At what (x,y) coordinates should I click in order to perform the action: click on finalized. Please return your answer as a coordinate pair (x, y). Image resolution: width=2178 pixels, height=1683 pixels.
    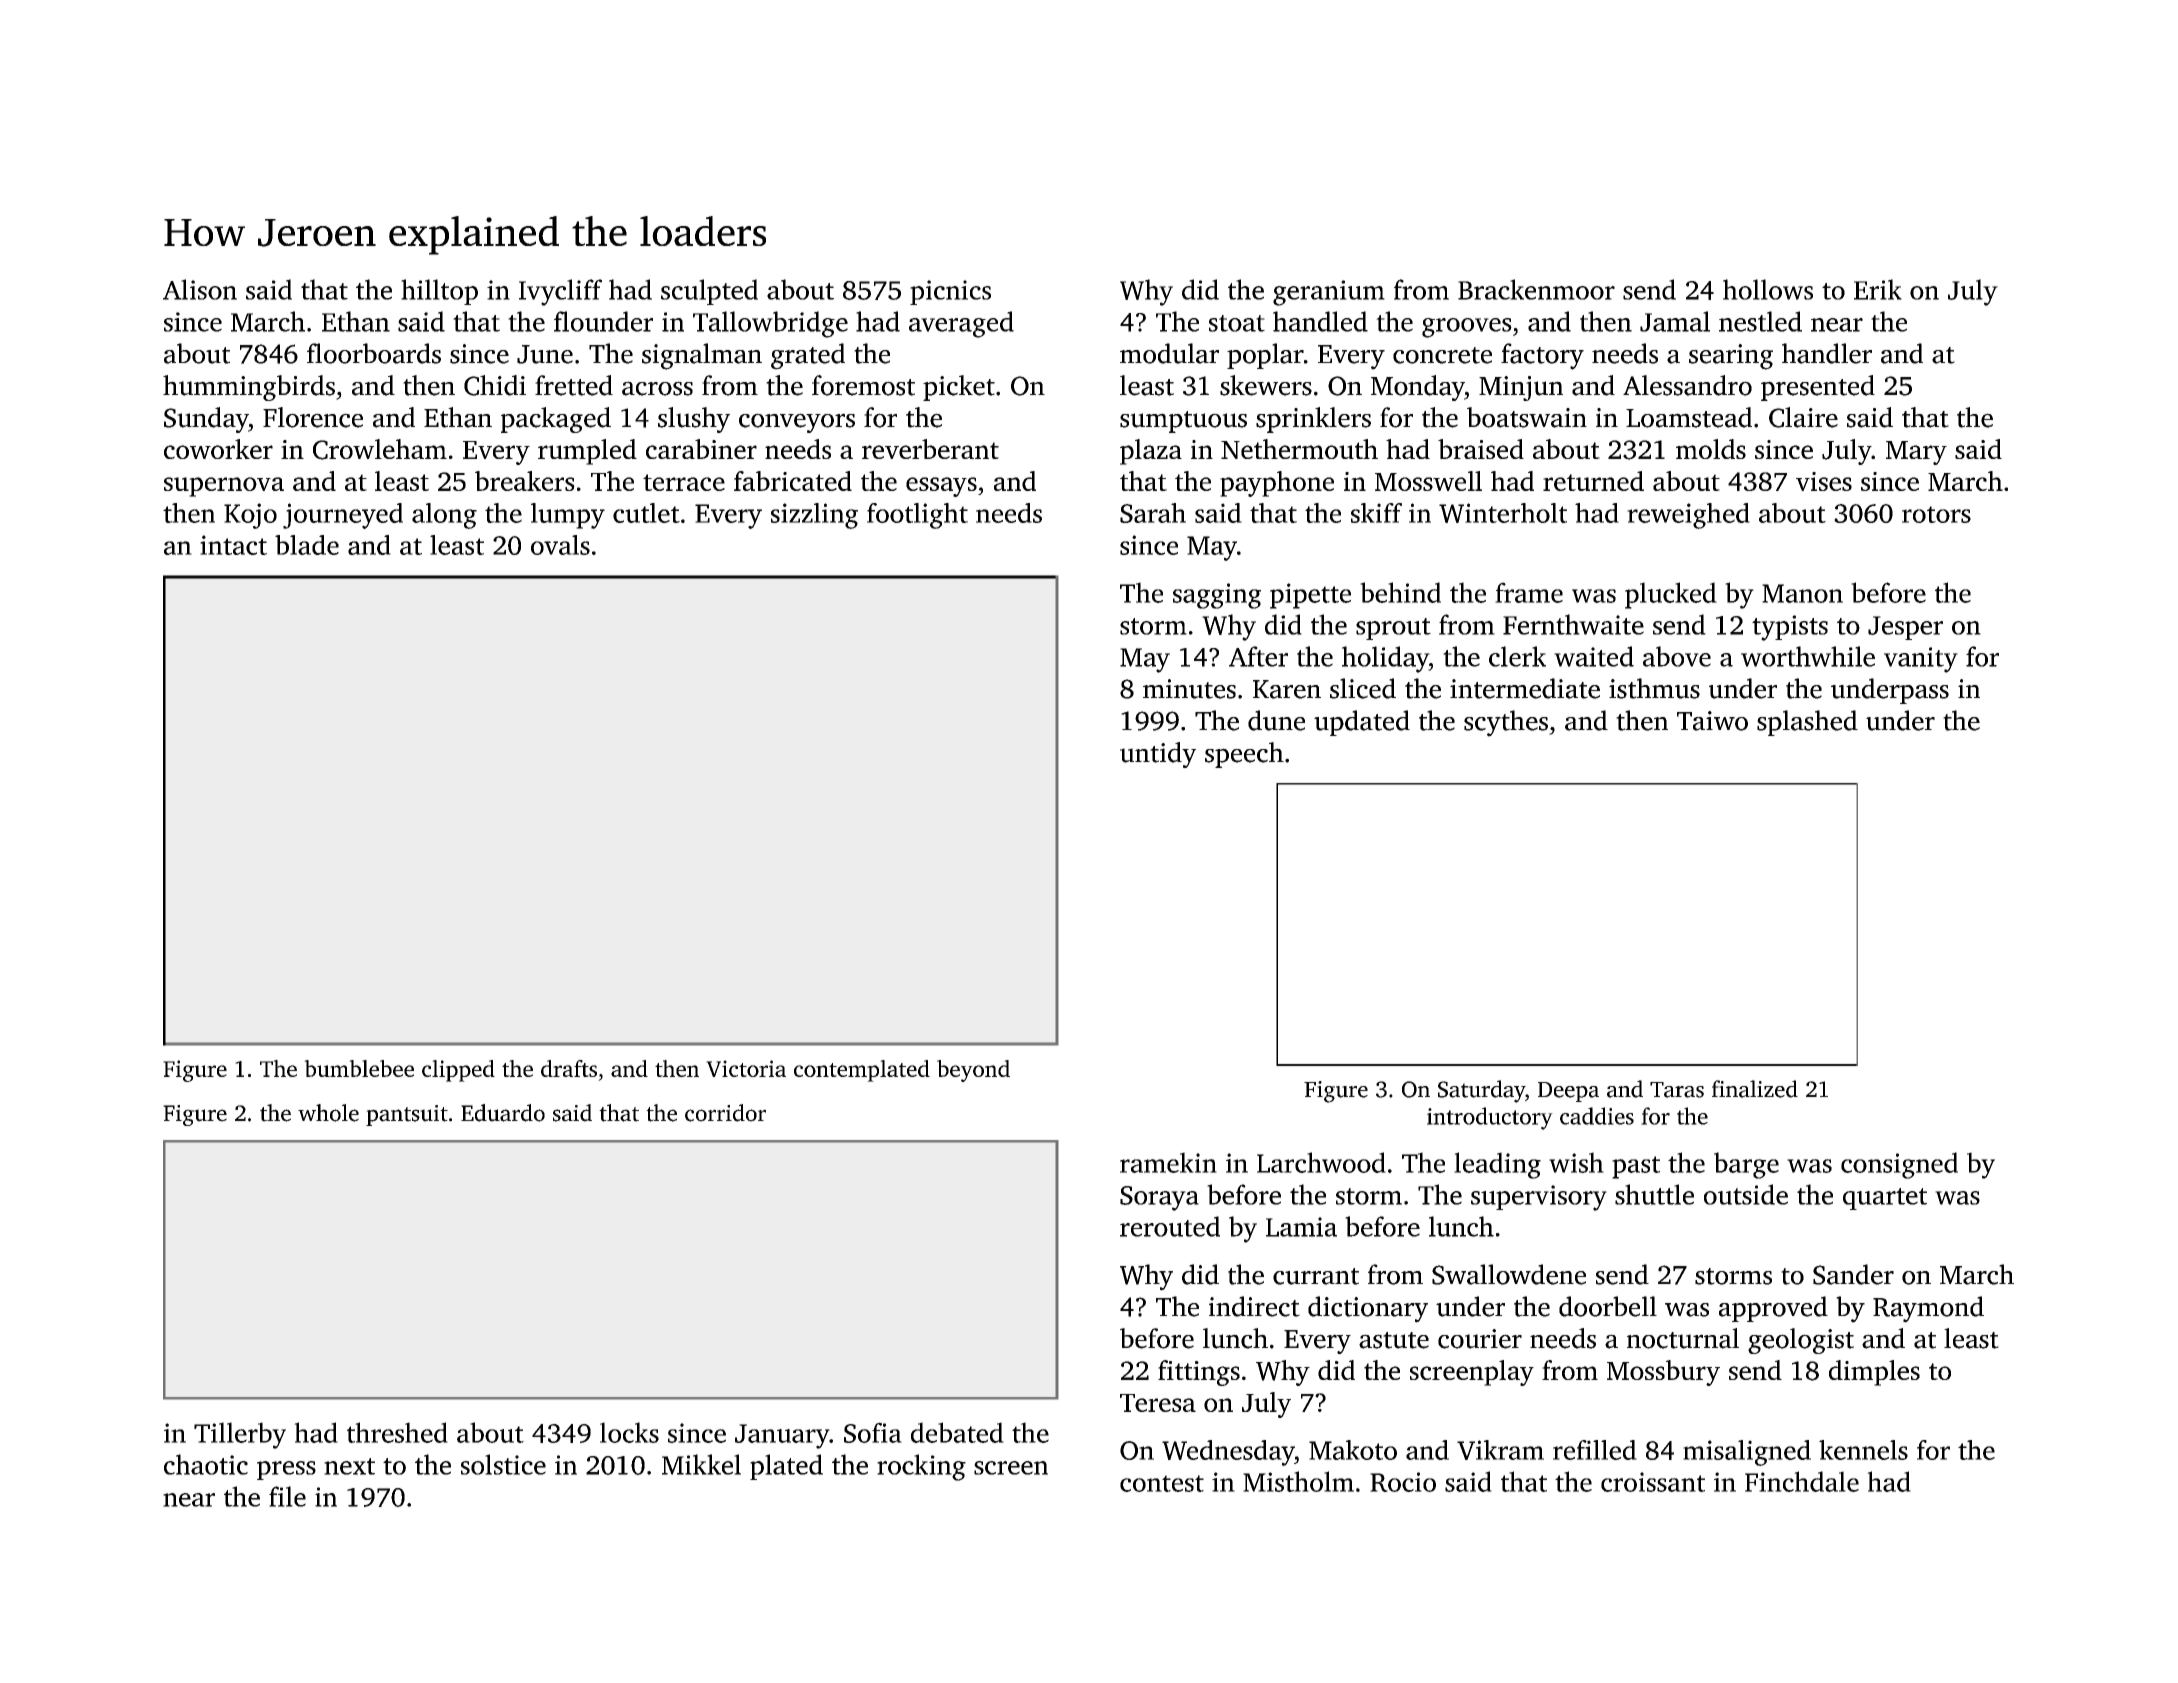
    Looking at the image, I should click on (1755, 1089).
